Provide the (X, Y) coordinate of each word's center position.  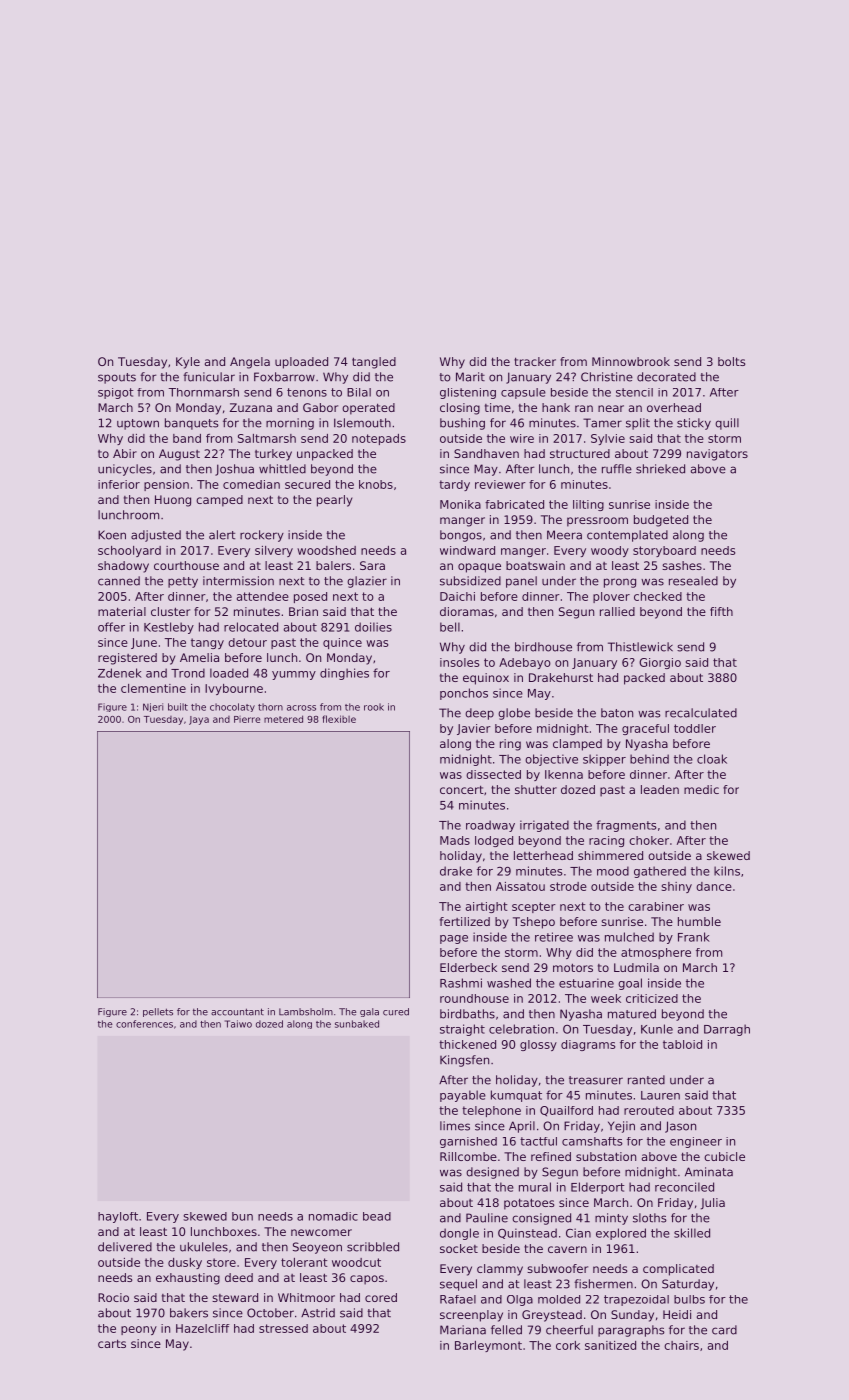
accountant (237, 1012)
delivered (125, 1247)
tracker (535, 361)
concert (462, 789)
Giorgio (660, 663)
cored (381, 1297)
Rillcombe (468, 1156)
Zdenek (120, 673)
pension (166, 485)
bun (242, 1216)
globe (514, 714)
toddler (695, 728)
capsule (523, 393)
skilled (692, 1233)
